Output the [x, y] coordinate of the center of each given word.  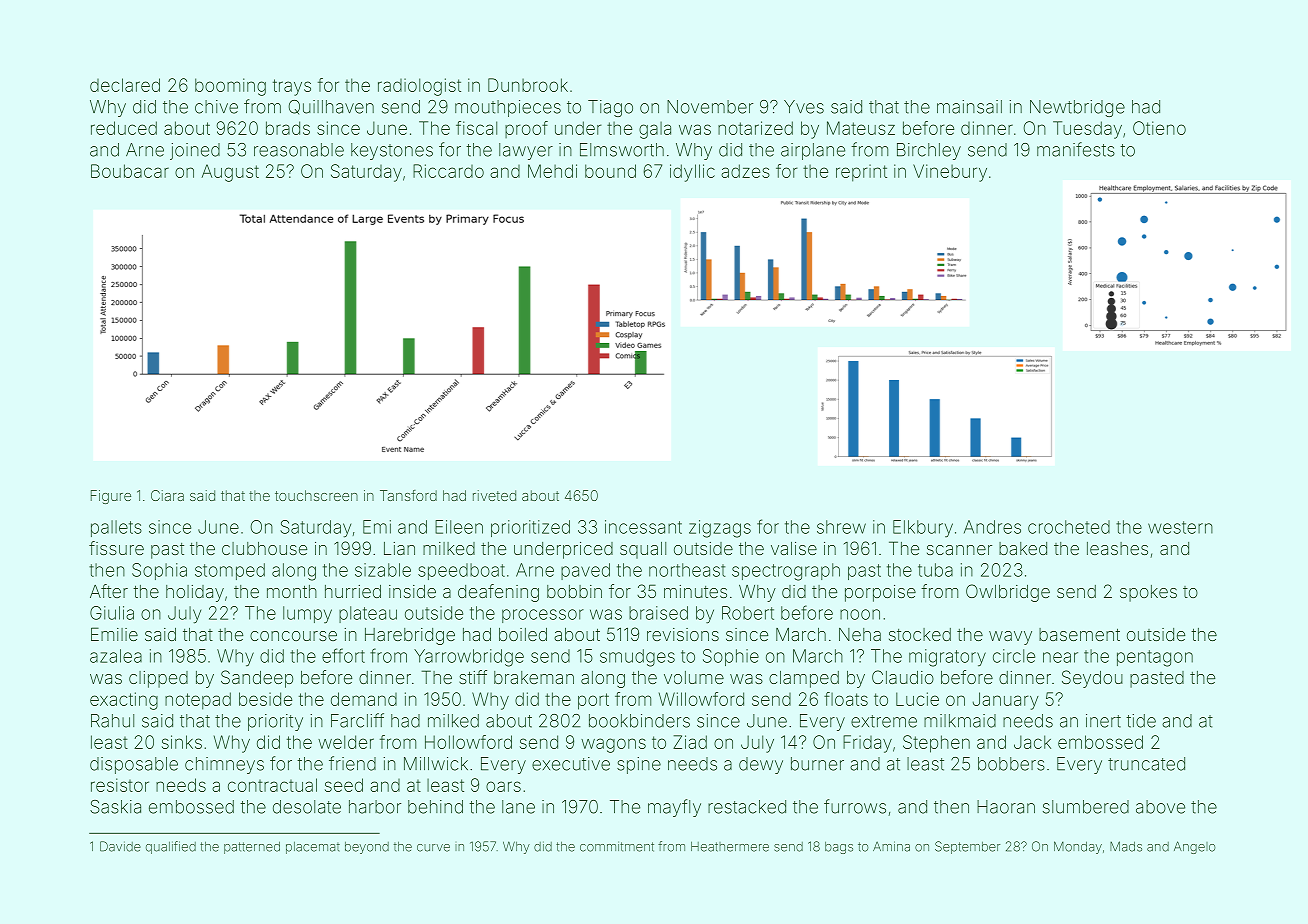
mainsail [969, 107]
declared [125, 85]
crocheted [1069, 527]
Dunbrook [528, 85]
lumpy [307, 614]
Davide [120, 846]
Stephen [936, 744]
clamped [804, 679]
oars [503, 786]
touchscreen [316, 495]
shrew [841, 527]
